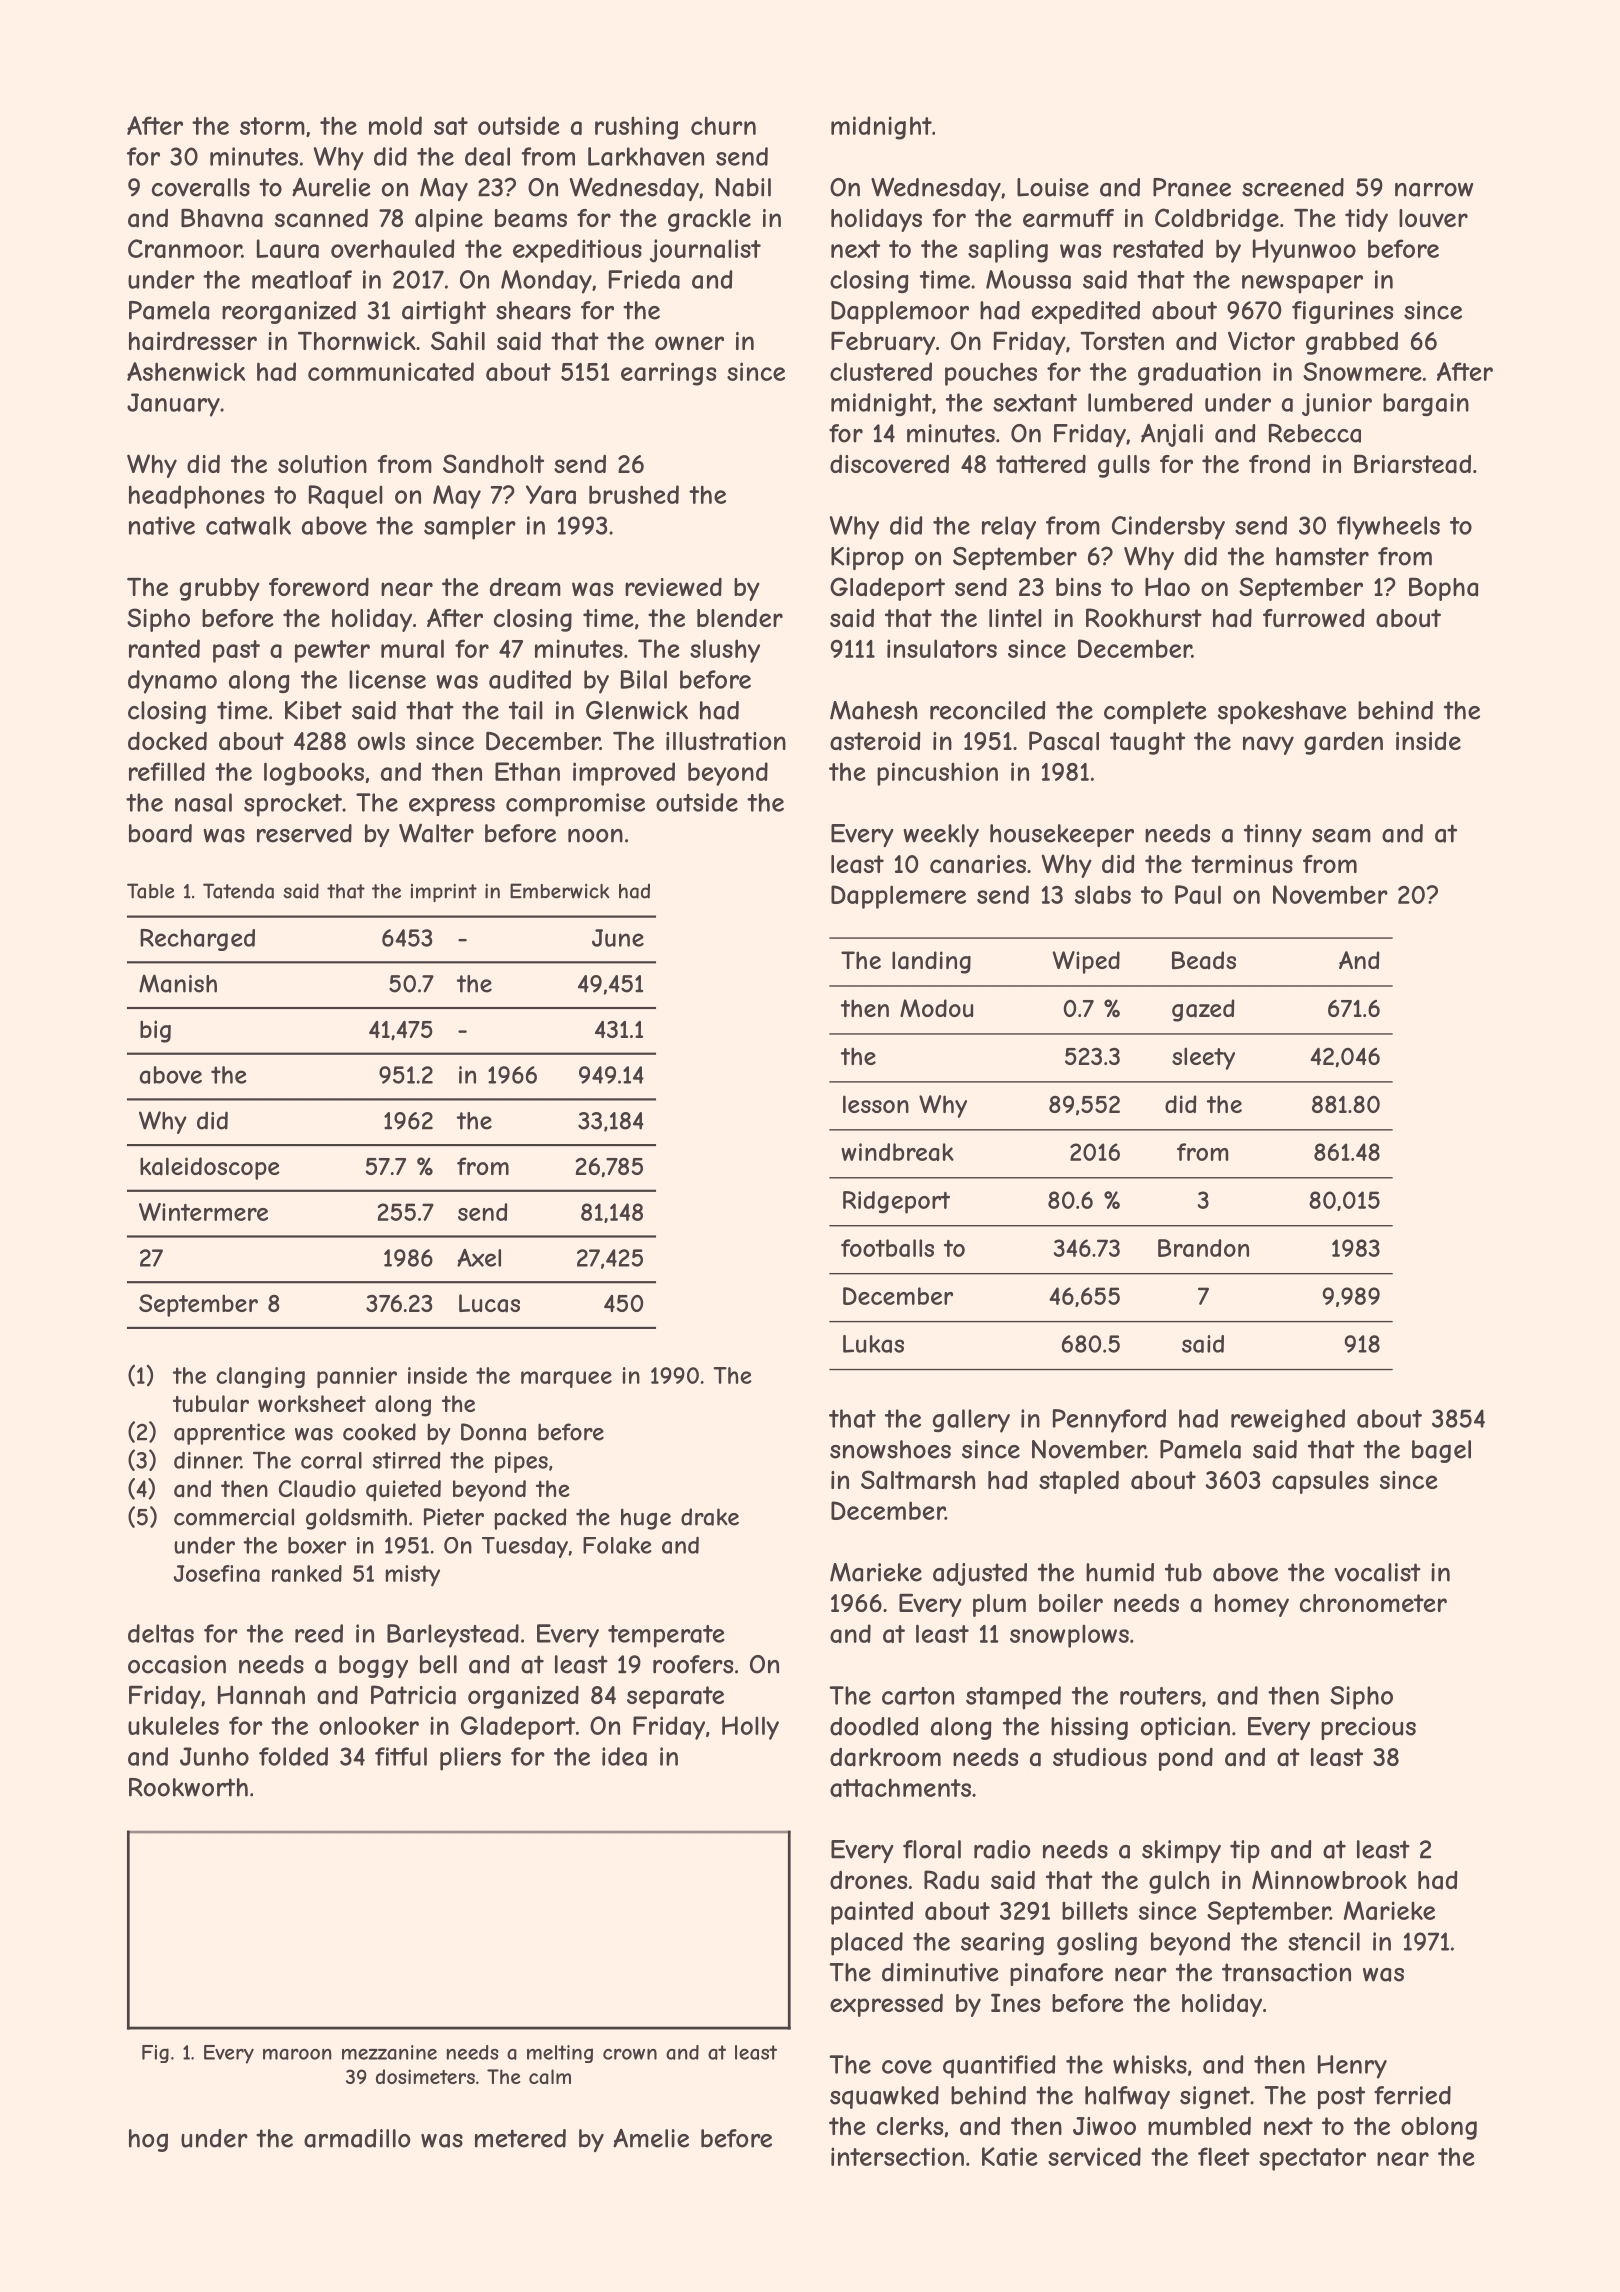 The width and height of the screenshot is (1620, 2292). I want to click on spectator, so click(1312, 2159).
